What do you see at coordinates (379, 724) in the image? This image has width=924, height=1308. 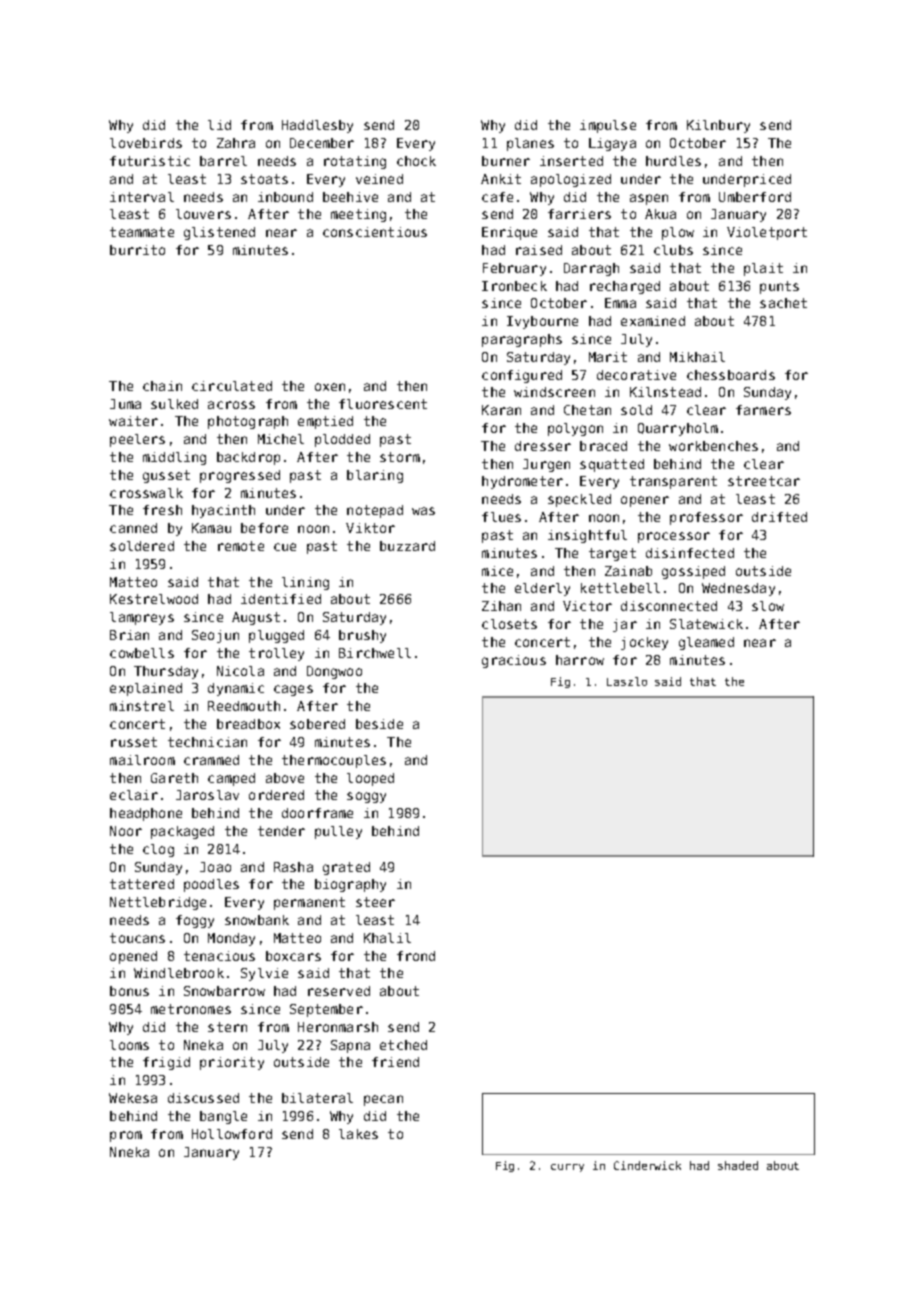 I see `beside` at bounding box center [379, 724].
